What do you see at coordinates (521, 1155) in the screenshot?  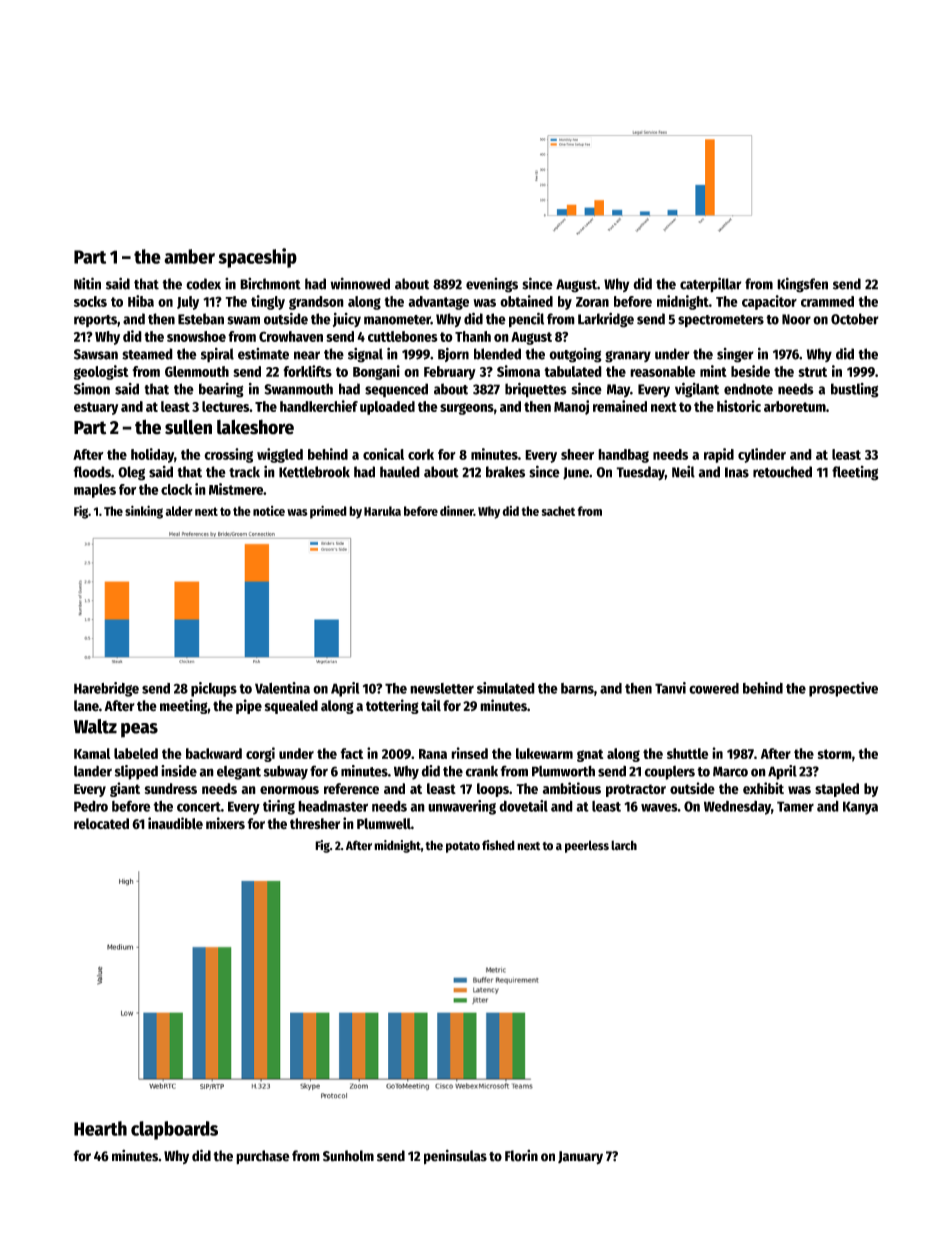 I see `Florin` at bounding box center [521, 1155].
